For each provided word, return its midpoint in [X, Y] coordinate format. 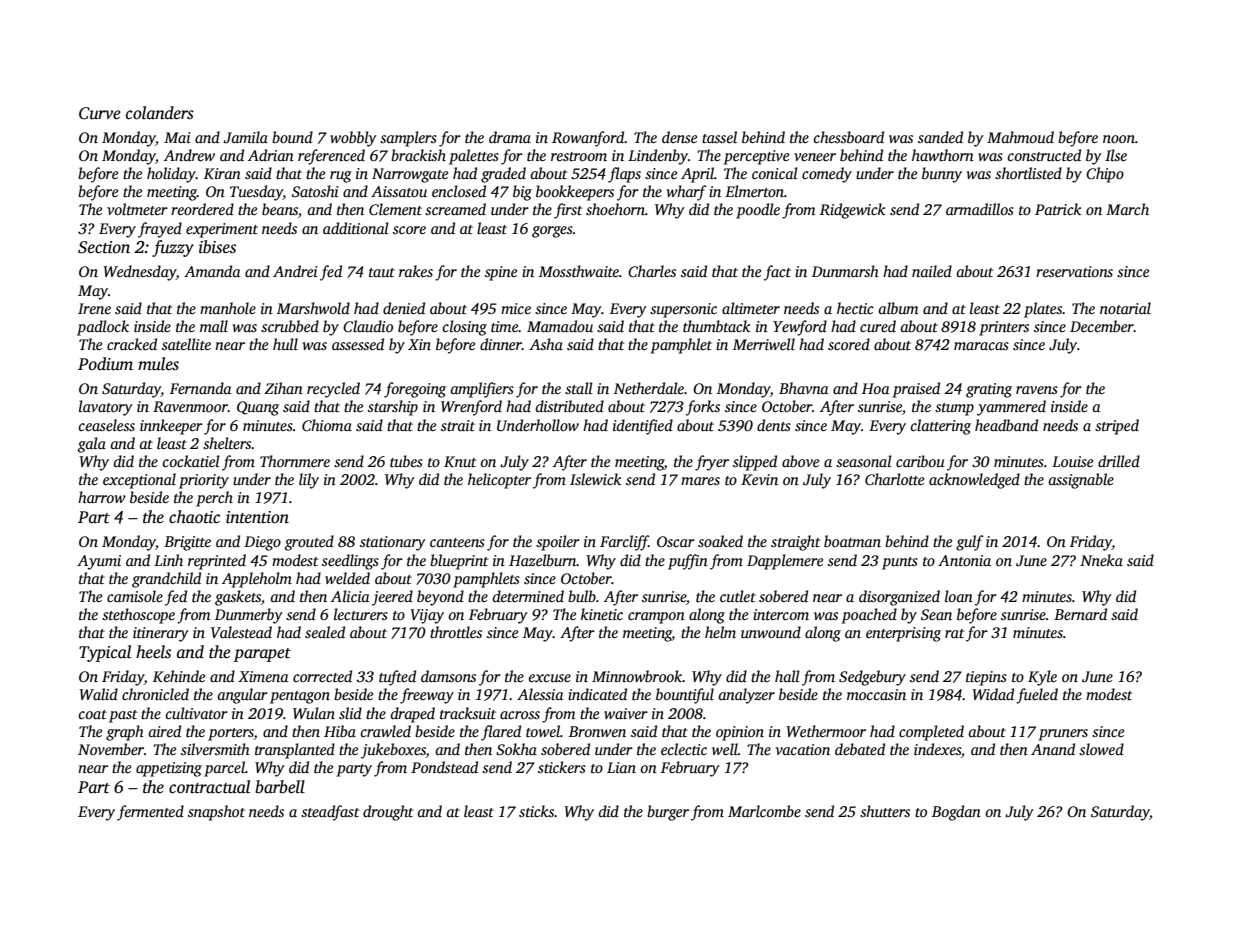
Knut [460, 461]
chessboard [848, 137]
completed [931, 733]
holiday [171, 175]
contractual [209, 787]
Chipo [1105, 175]
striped [1117, 427]
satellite [186, 344]
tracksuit [468, 713]
